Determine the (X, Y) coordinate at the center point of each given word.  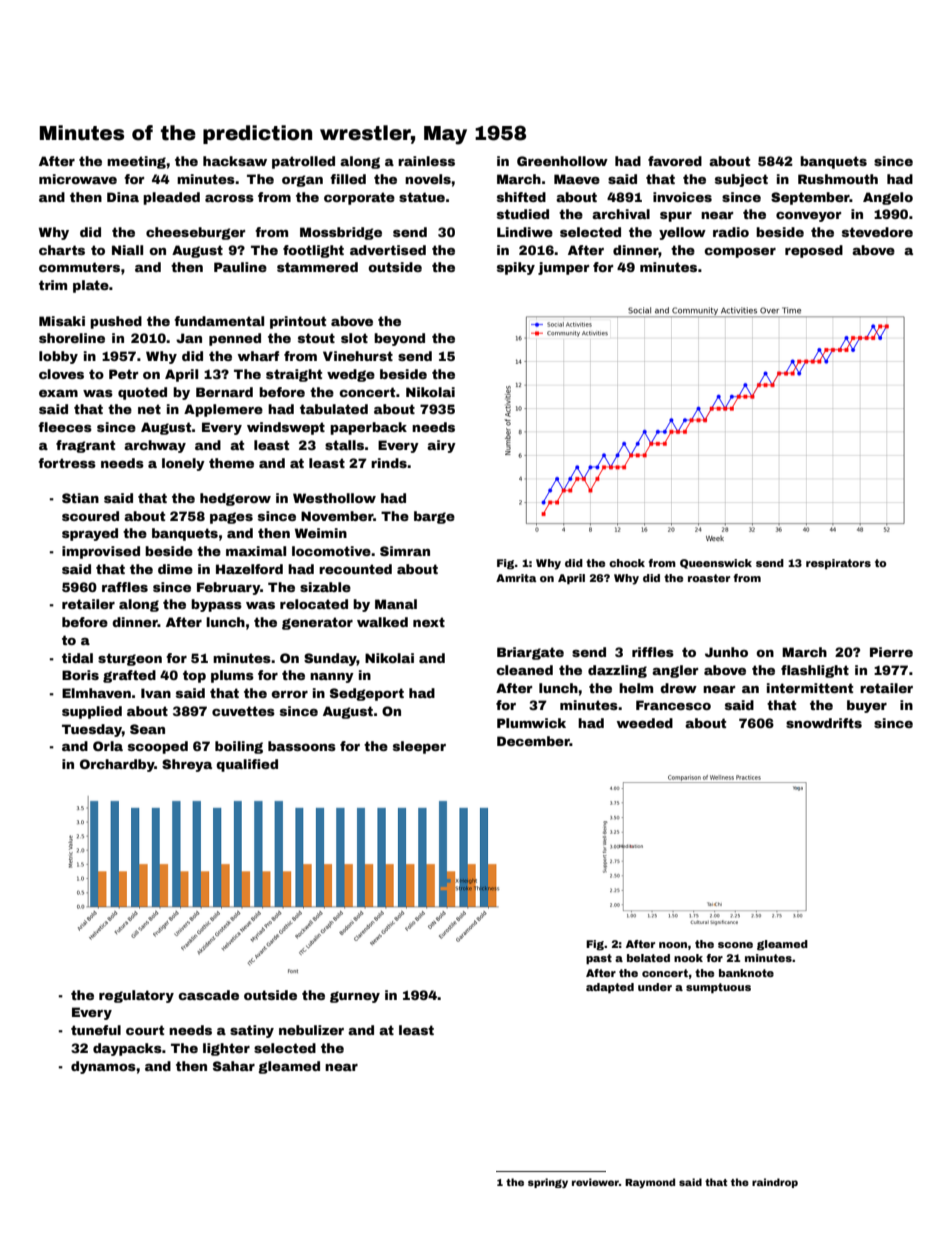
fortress (67, 463)
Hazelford (249, 569)
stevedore (877, 232)
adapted (610, 988)
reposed (814, 251)
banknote (746, 973)
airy (441, 446)
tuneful (96, 1030)
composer (740, 253)
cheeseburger (195, 233)
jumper (563, 268)
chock (627, 563)
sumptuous (718, 988)
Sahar (234, 1066)
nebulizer (311, 1030)
